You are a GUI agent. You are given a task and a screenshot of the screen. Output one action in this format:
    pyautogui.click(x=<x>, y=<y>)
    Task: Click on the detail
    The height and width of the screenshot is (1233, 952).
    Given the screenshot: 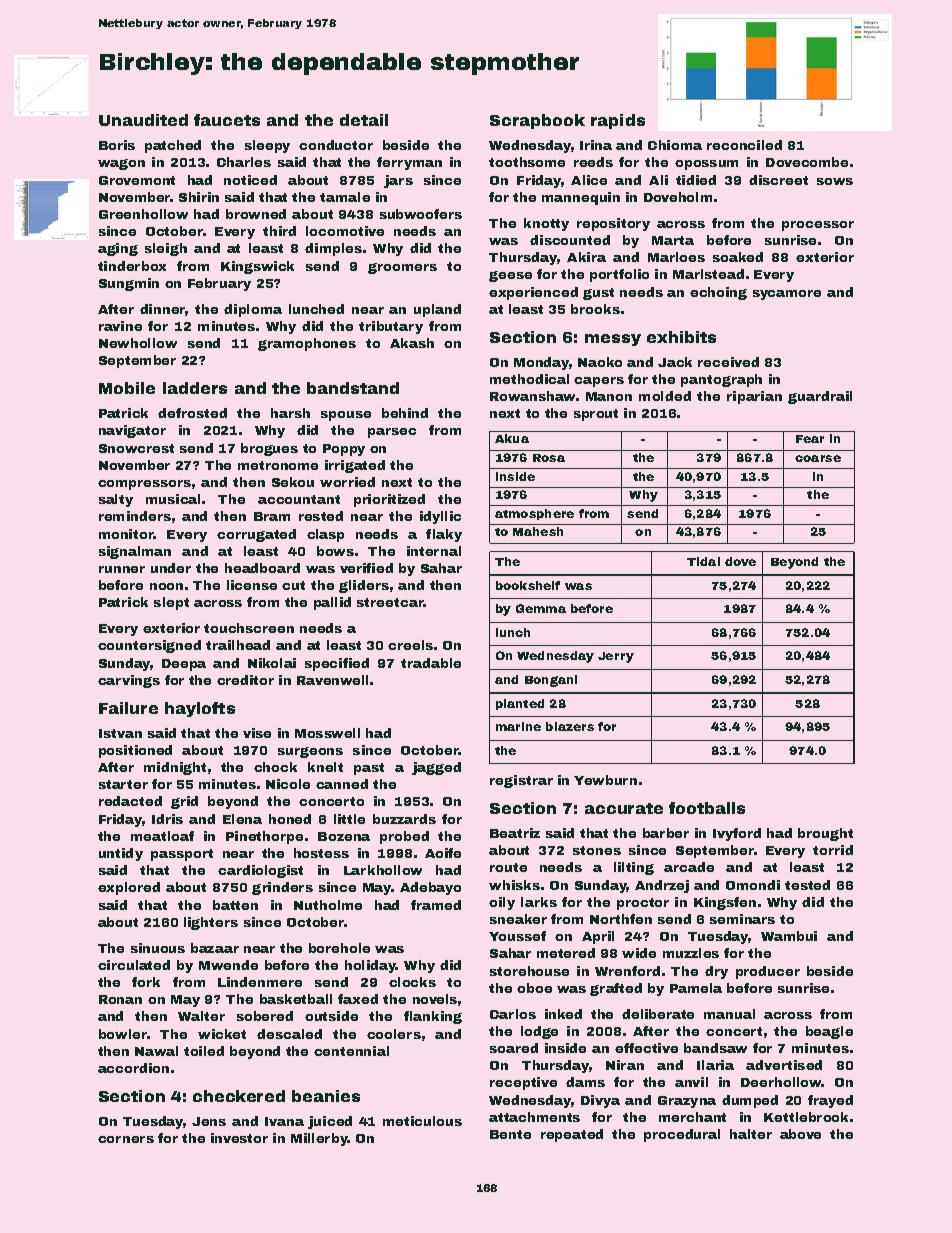 What is the action you would take?
    pyautogui.click(x=364, y=120)
